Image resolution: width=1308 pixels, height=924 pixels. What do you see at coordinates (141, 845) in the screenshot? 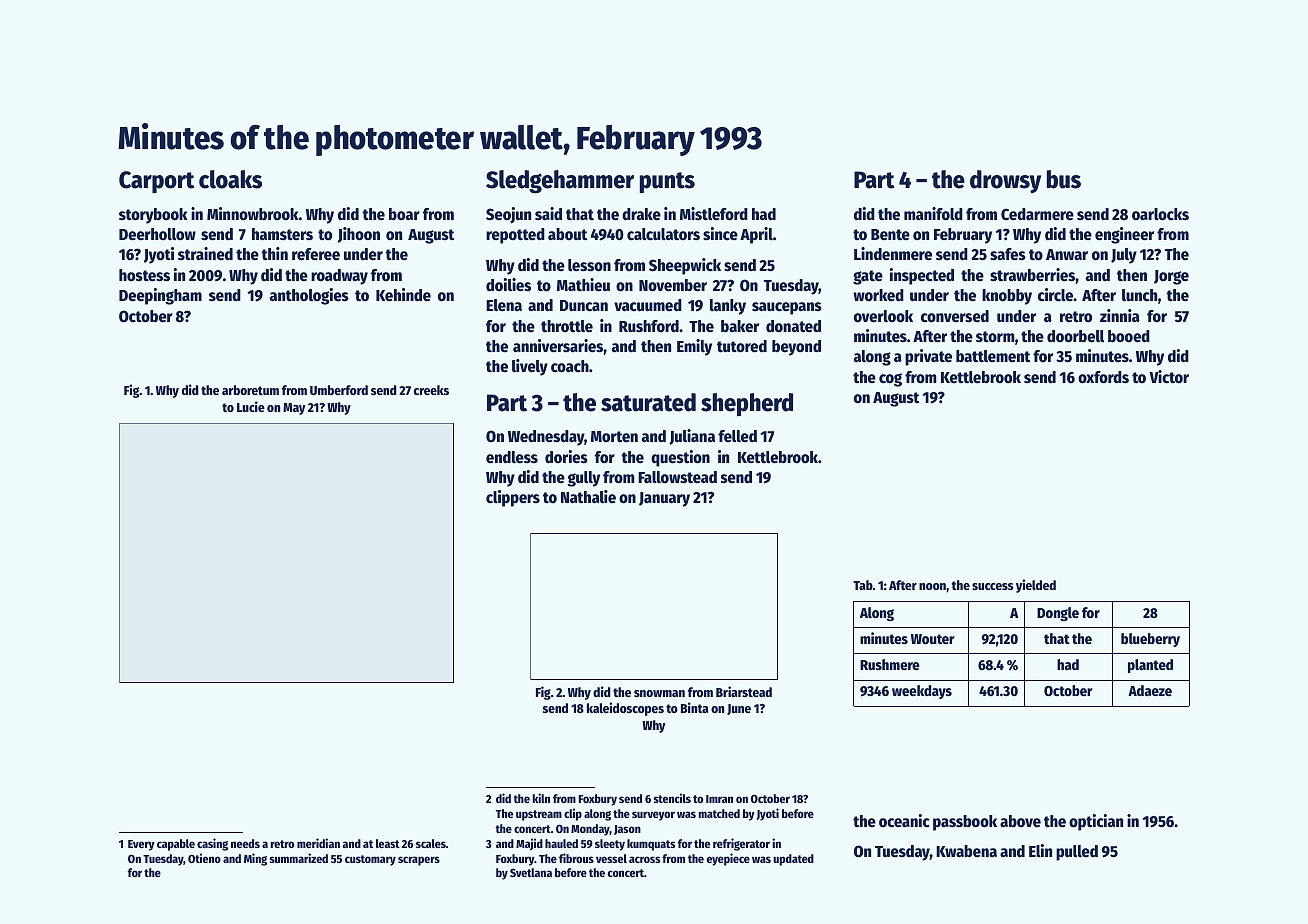
I see `Every` at bounding box center [141, 845].
